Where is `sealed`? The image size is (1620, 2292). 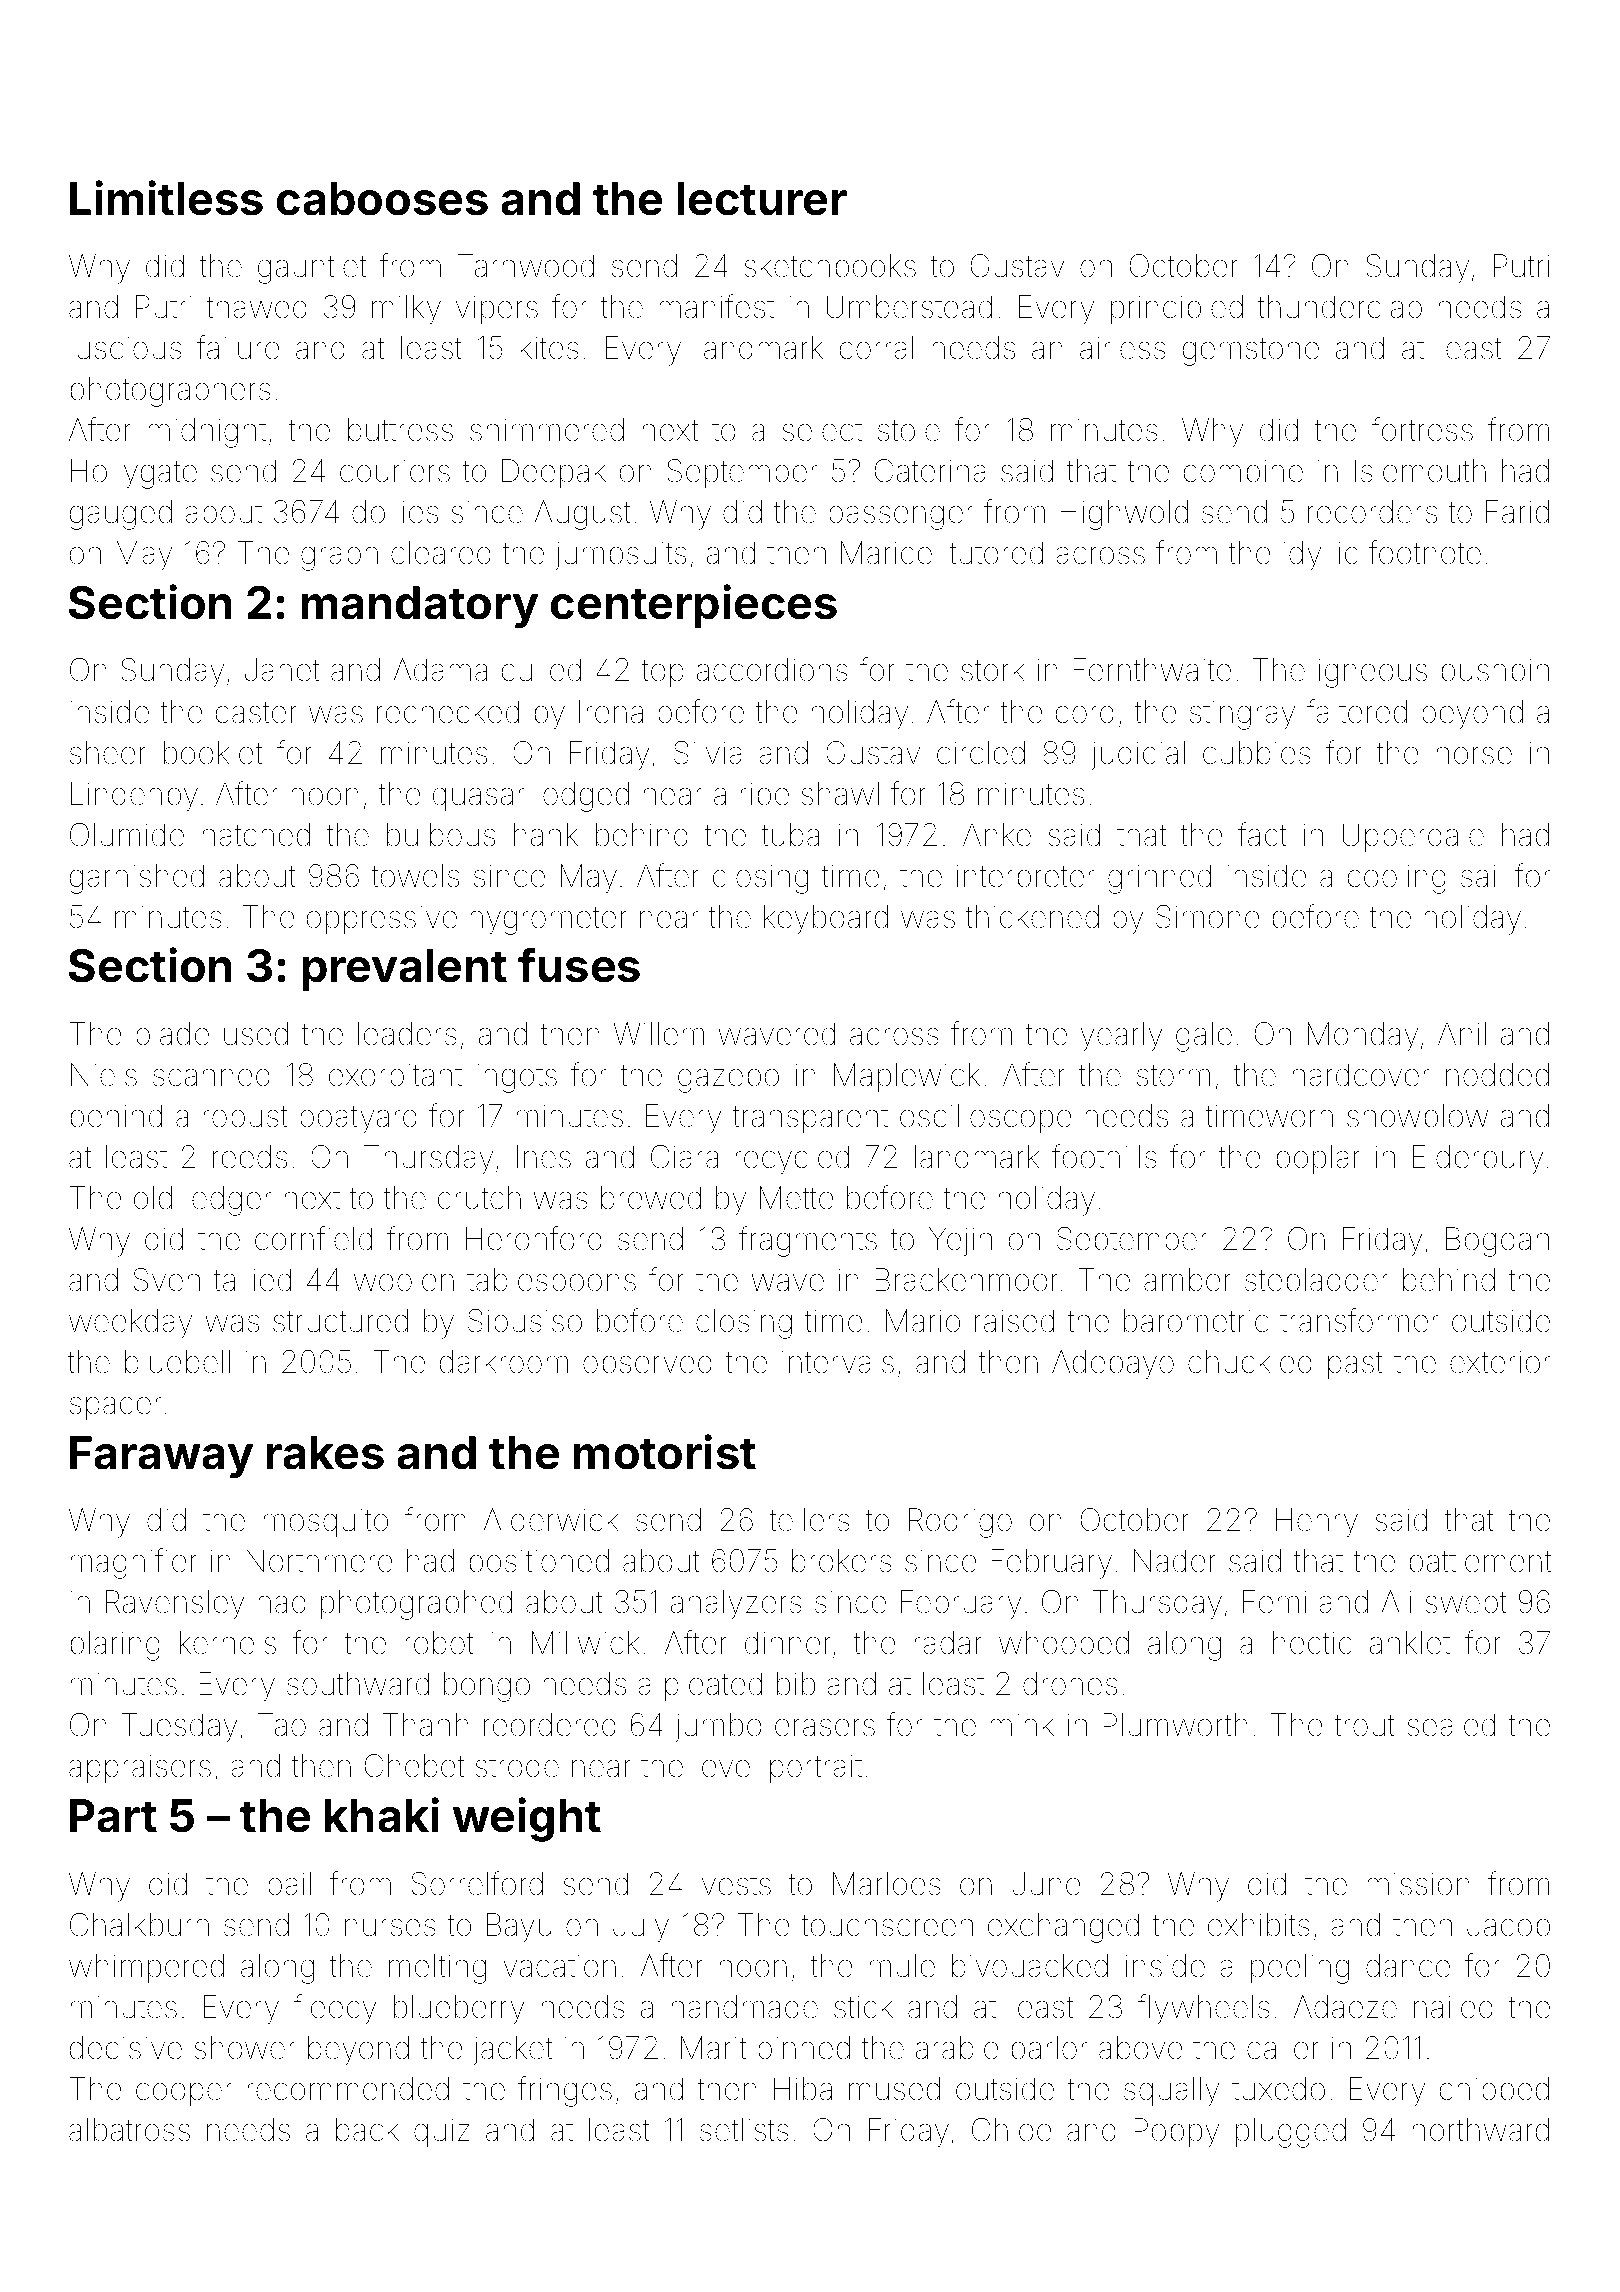 sealed is located at coordinates (1451, 1725).
